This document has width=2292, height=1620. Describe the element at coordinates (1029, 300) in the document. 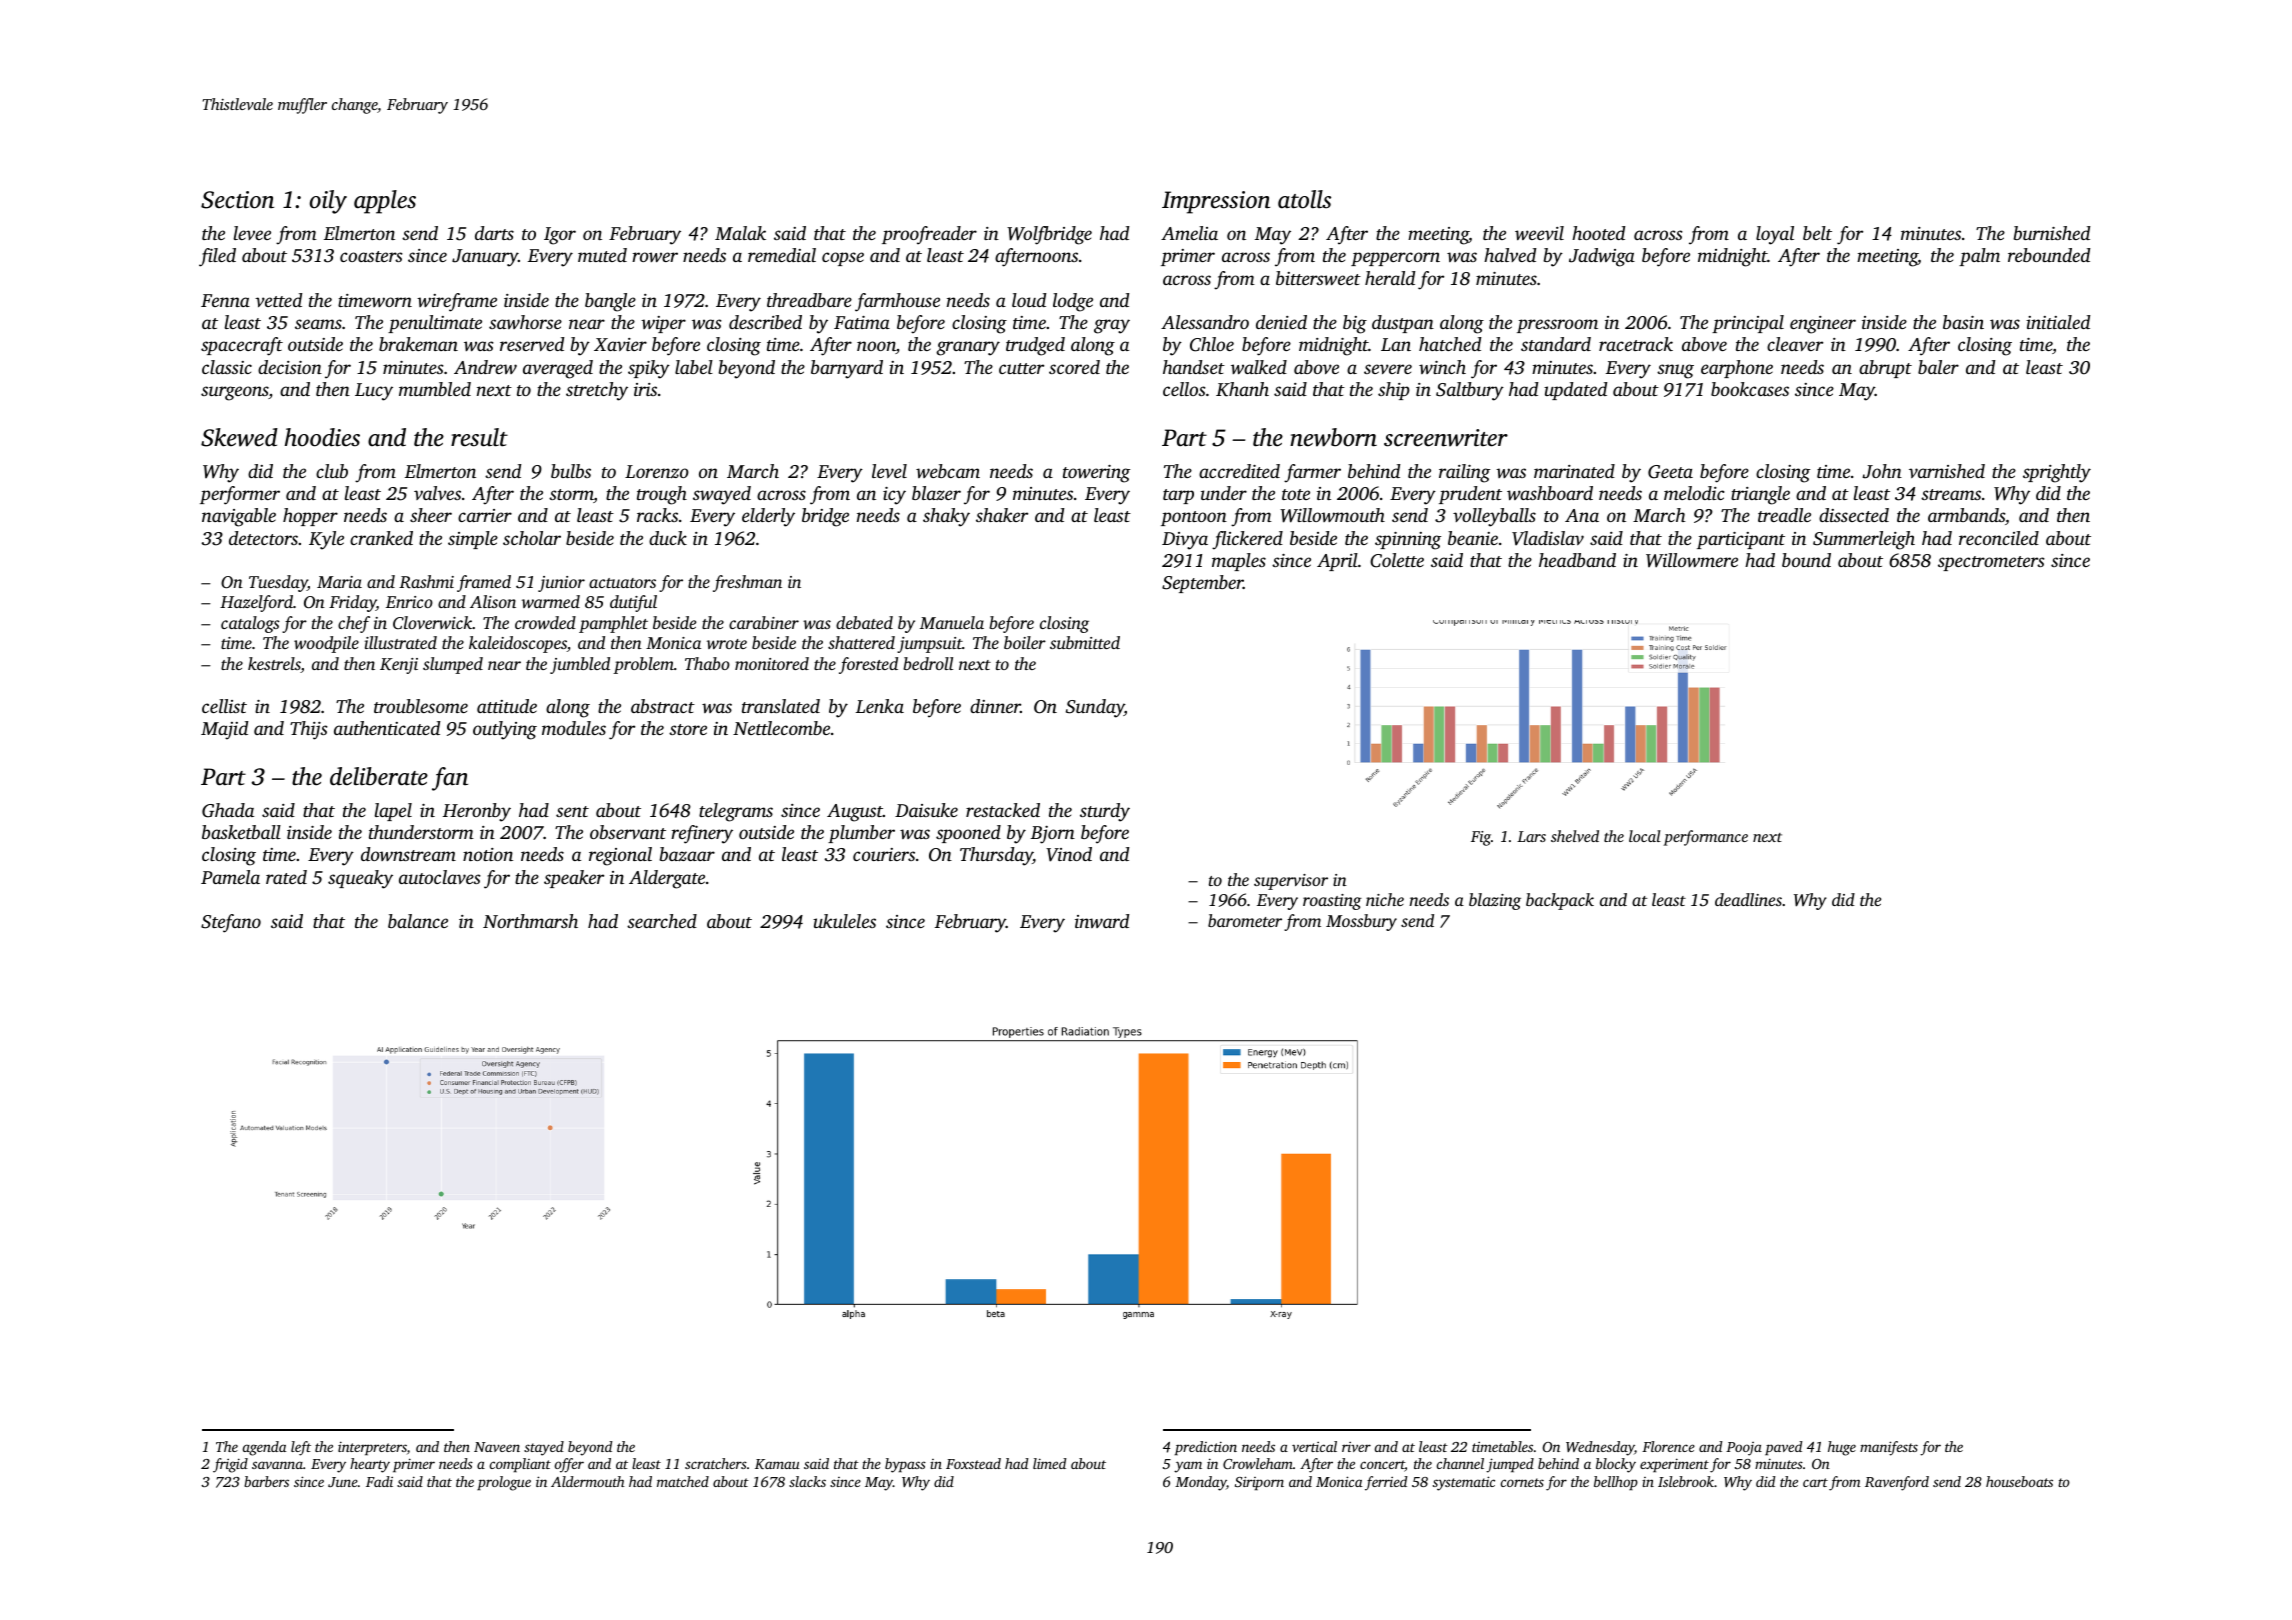

I see `loud` at that location.
